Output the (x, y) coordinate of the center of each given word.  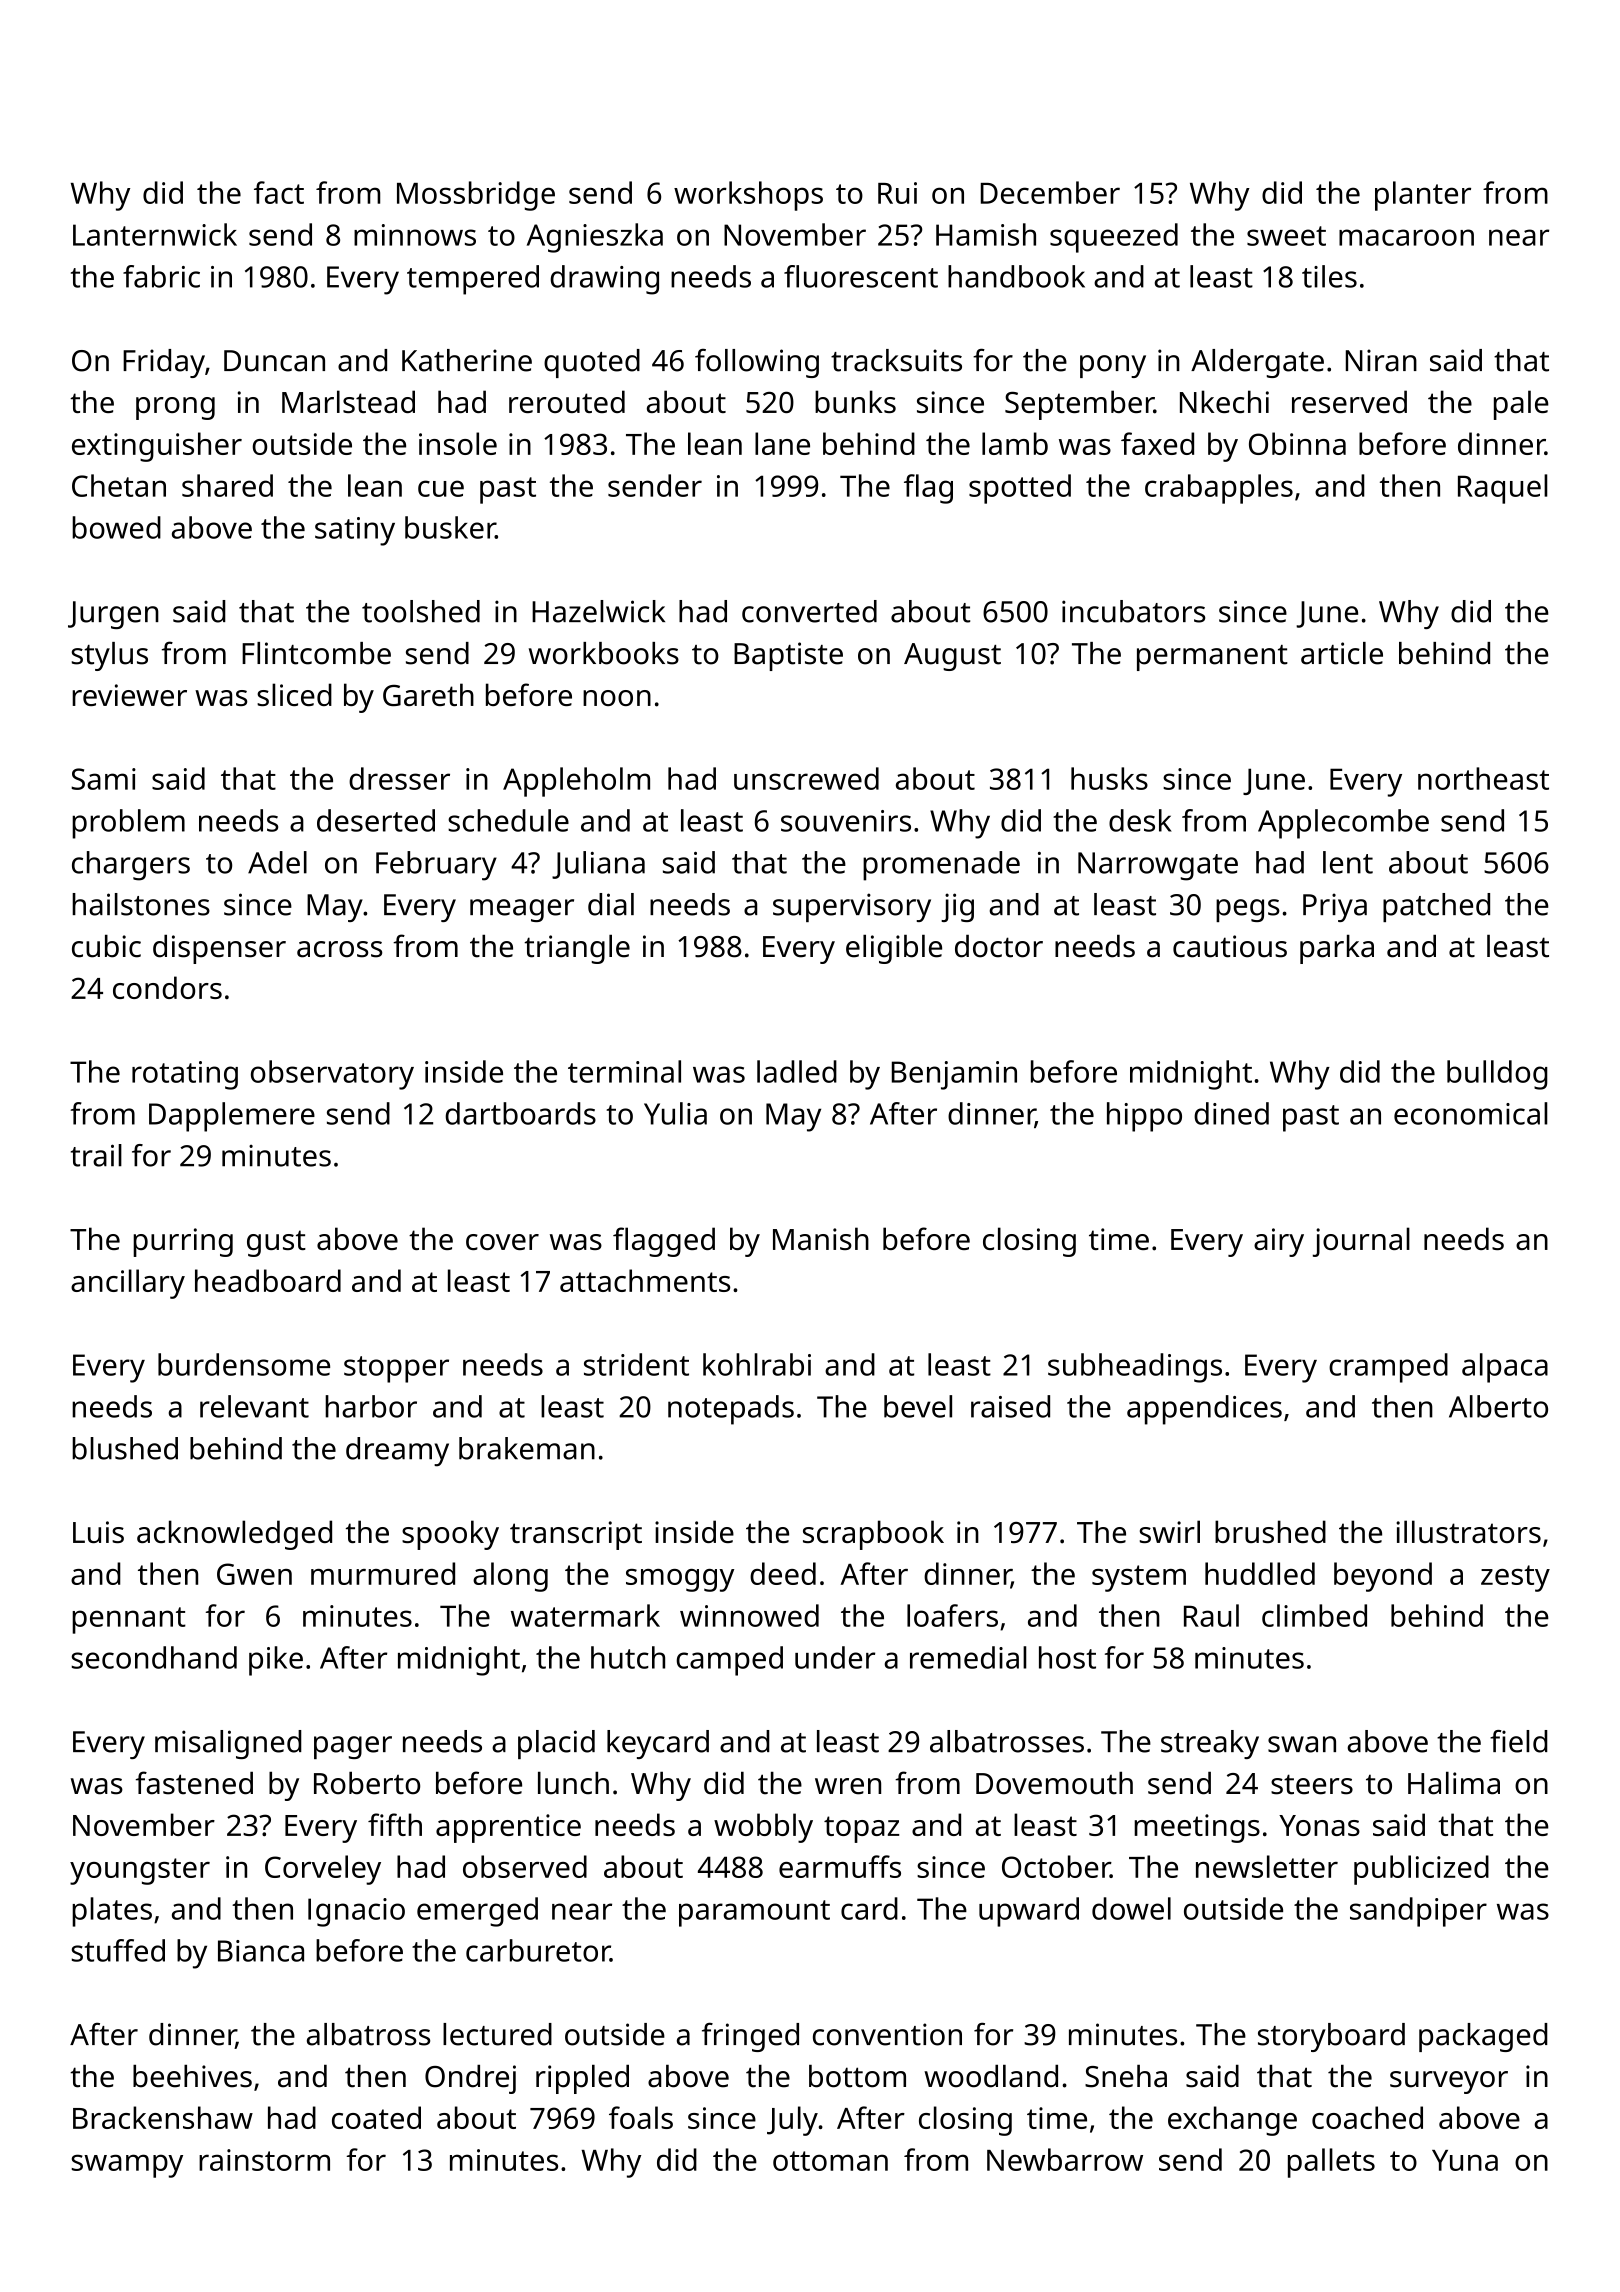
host (1067, 1657)
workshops (748, 196)
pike (276, 1661)
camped (729, 1661)
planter (1423, 196)
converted (809, 611)
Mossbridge (476, 196)
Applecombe (1343, 824)
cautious (1230, 946)
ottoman (830, 2161)
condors (167, 987)
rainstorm (264, 2160)
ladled (797, 1071)
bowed (116, 527)
